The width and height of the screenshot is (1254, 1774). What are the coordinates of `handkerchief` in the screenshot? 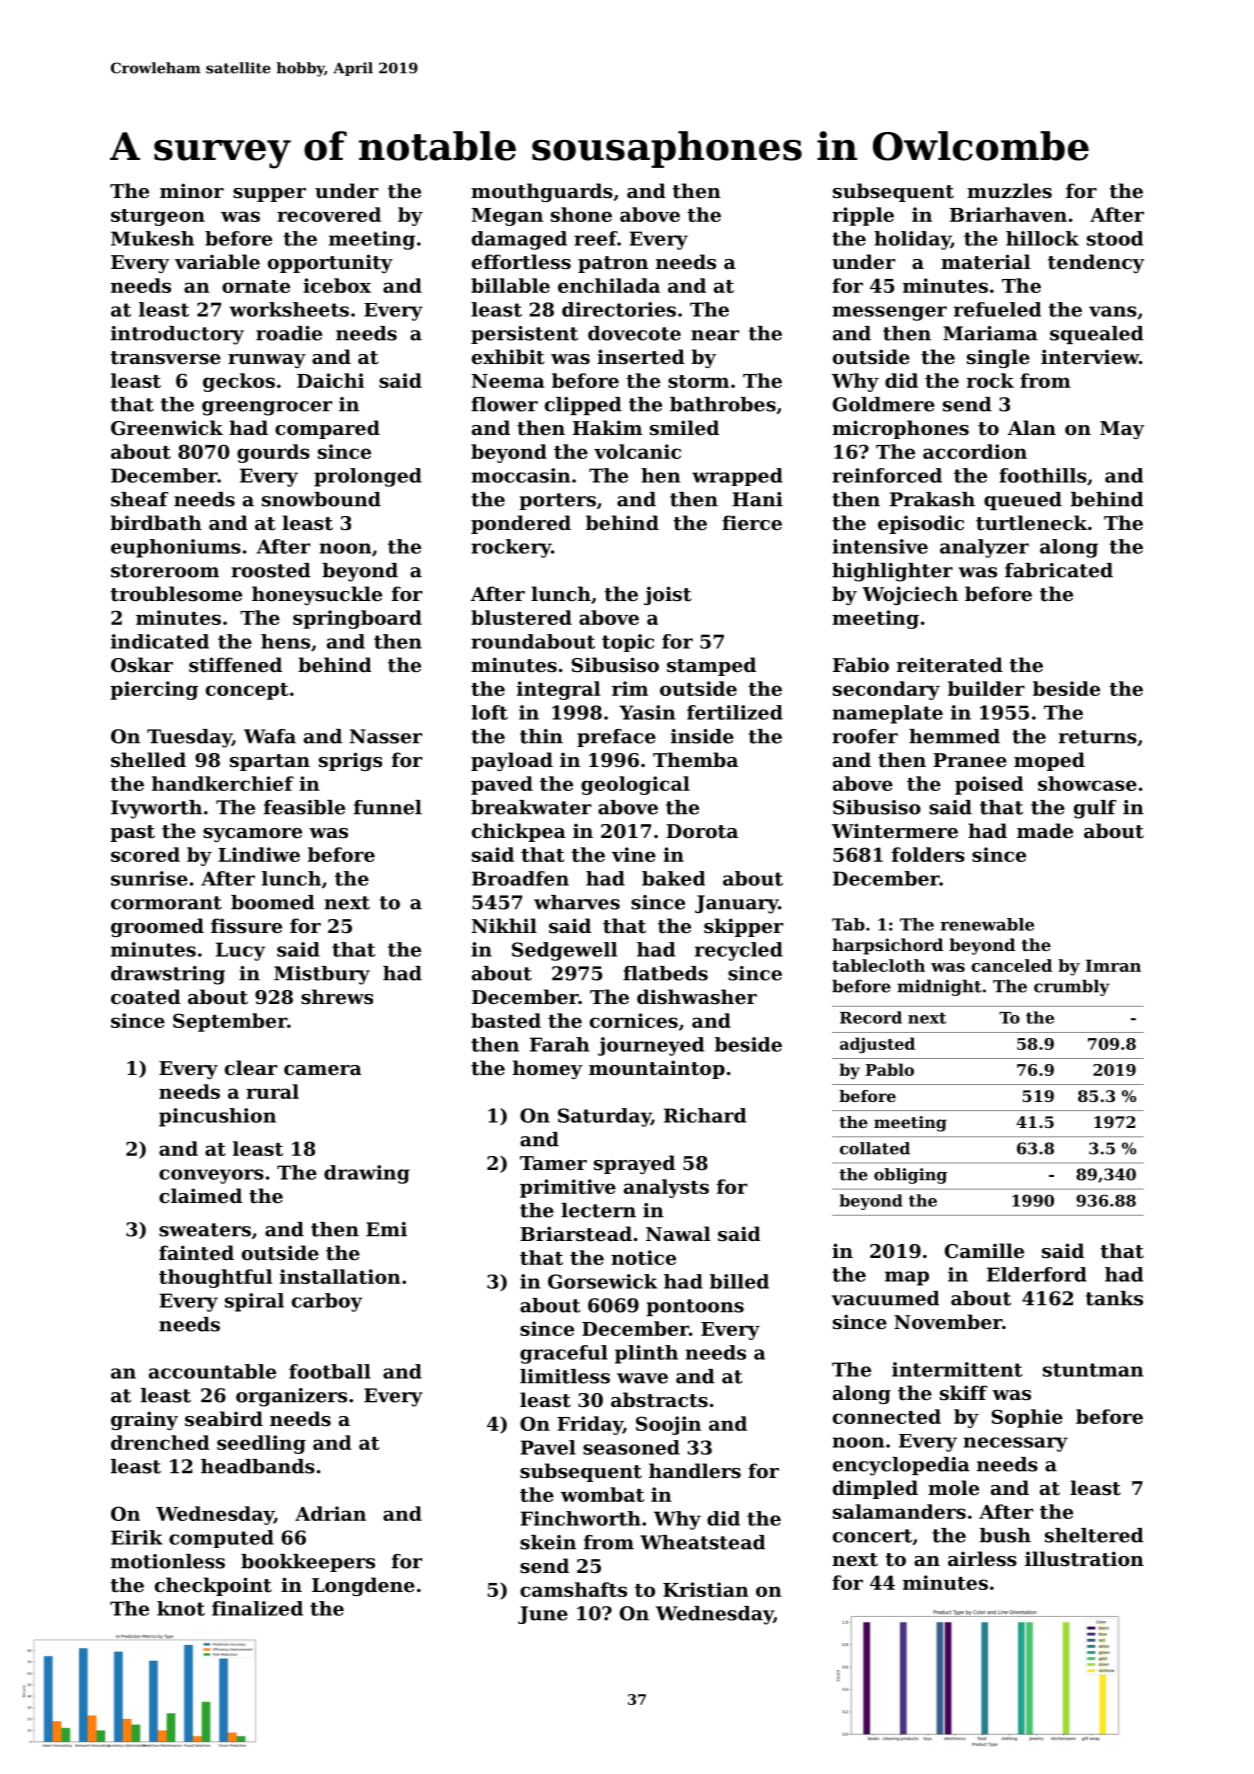 It's located at (223, 783).
